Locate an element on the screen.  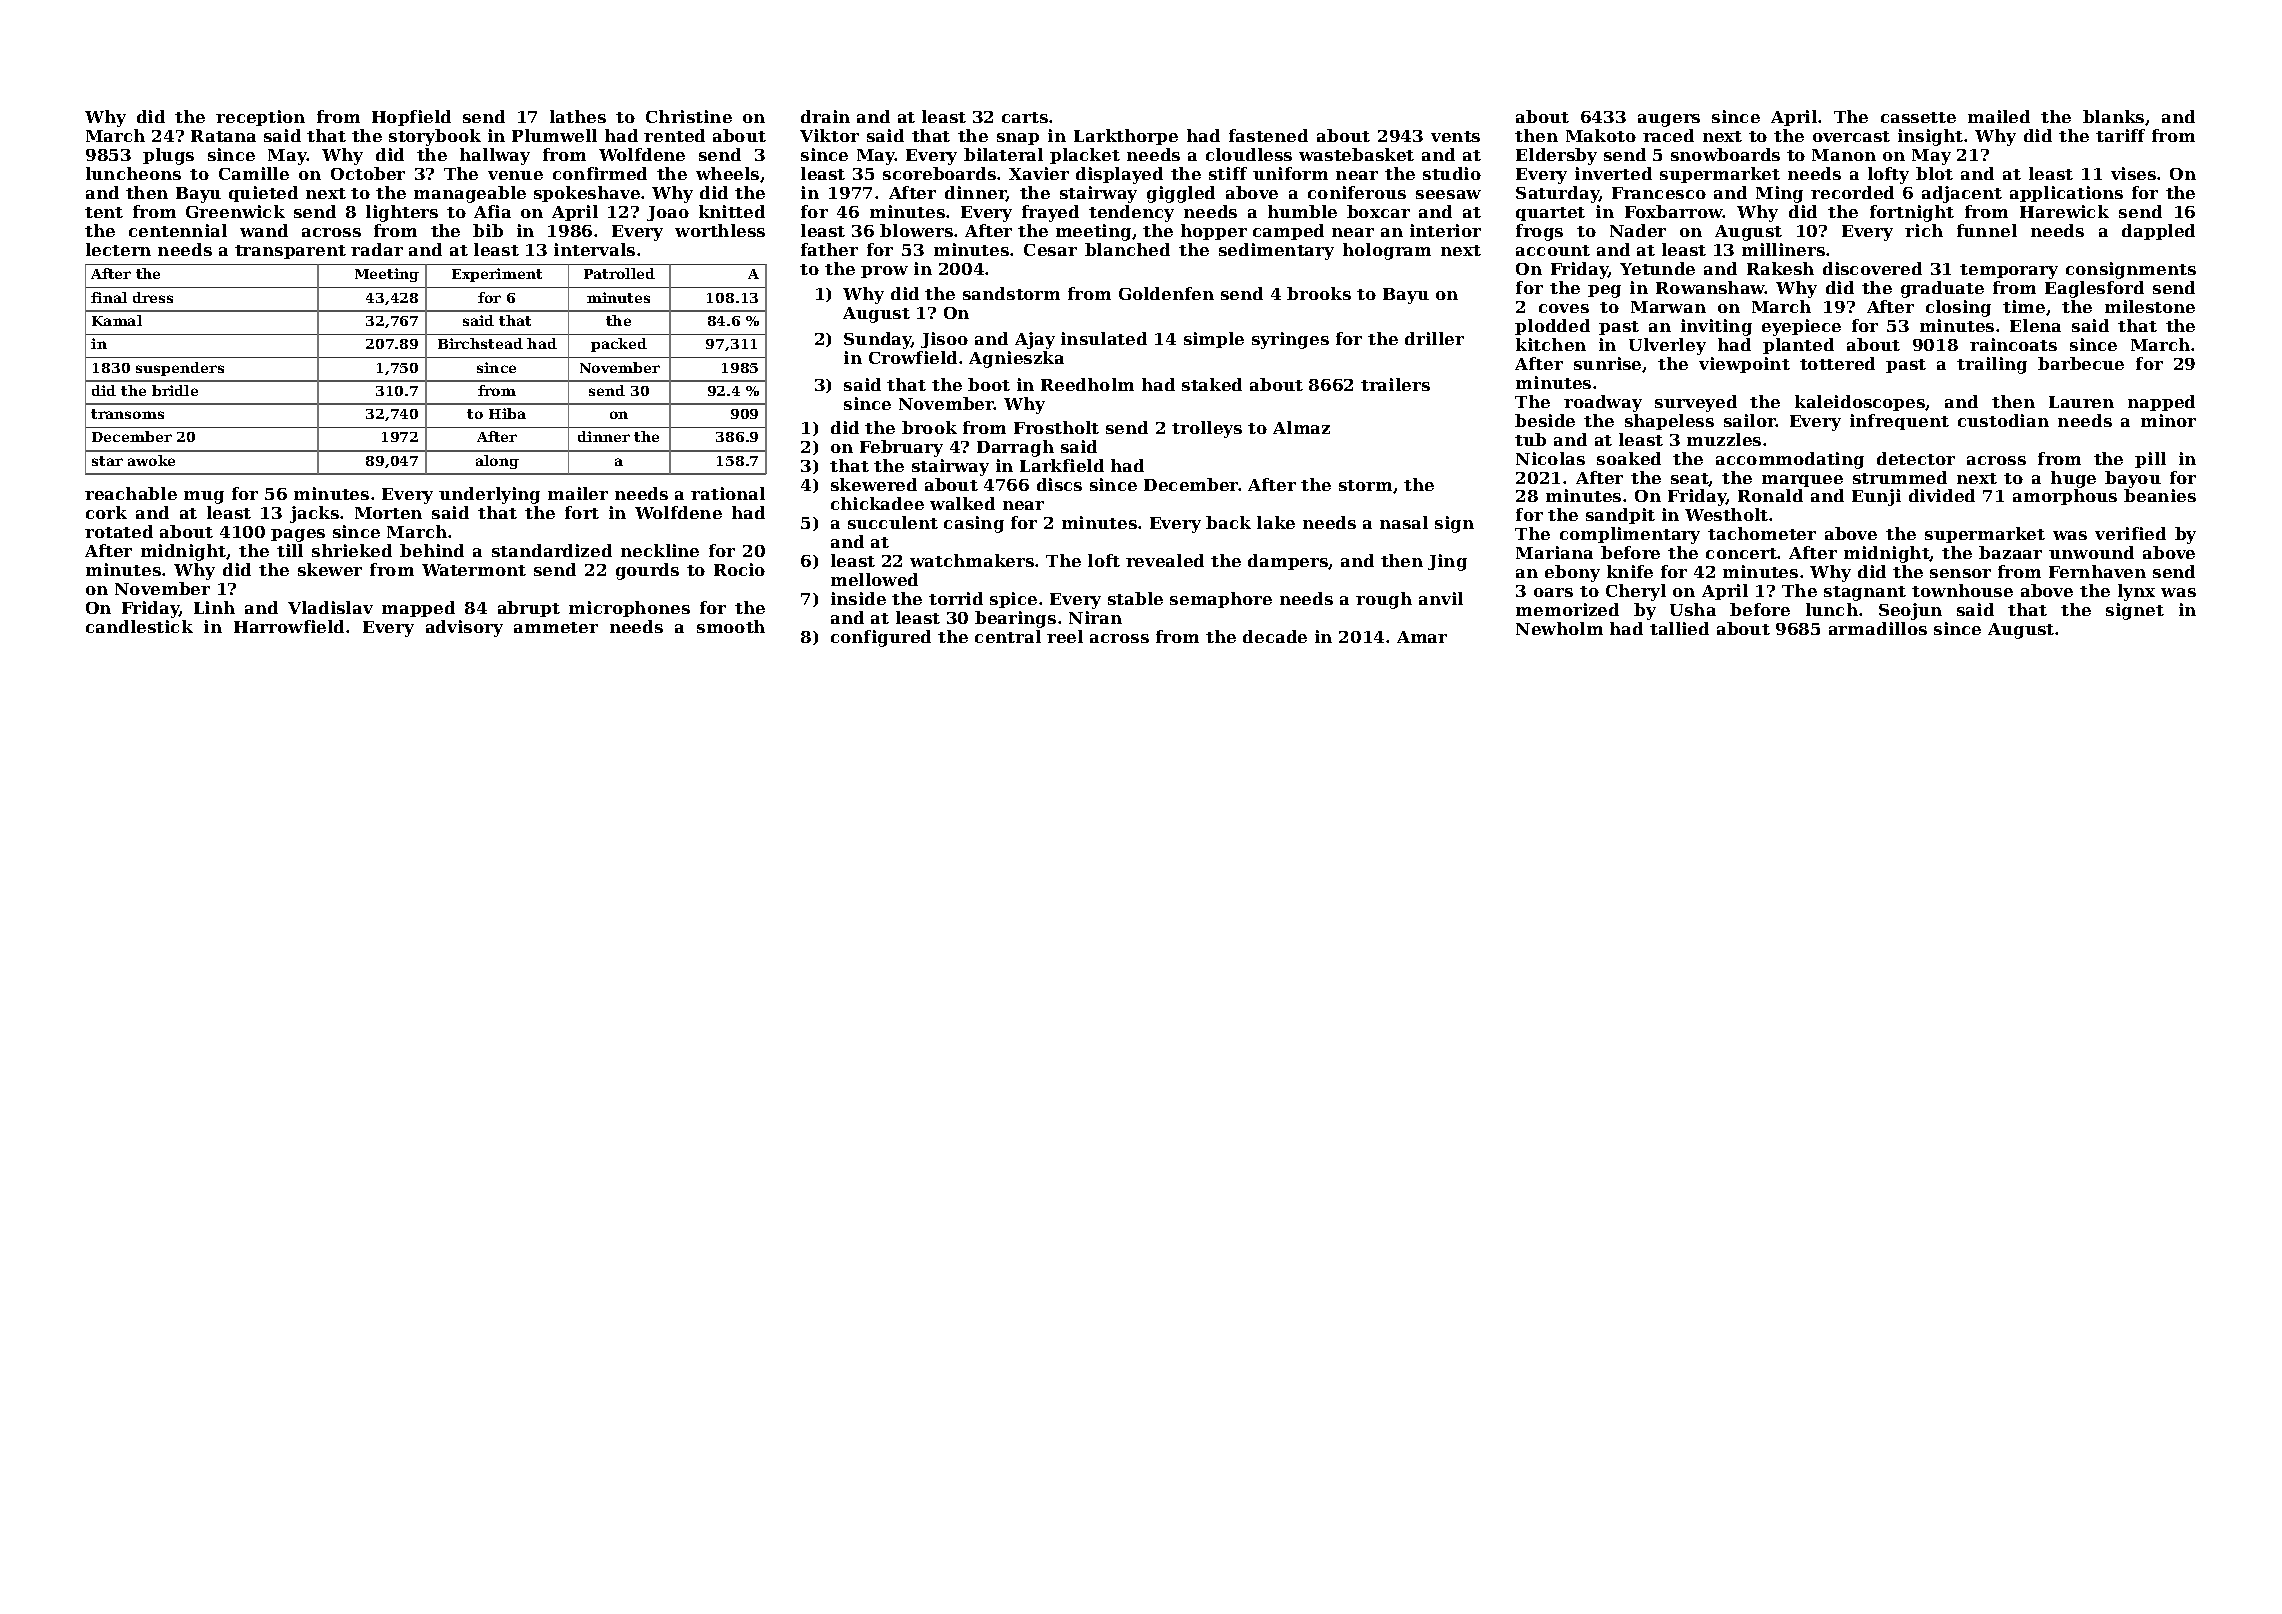
kaleidoscopes is located at coordinates (1860, 403).
